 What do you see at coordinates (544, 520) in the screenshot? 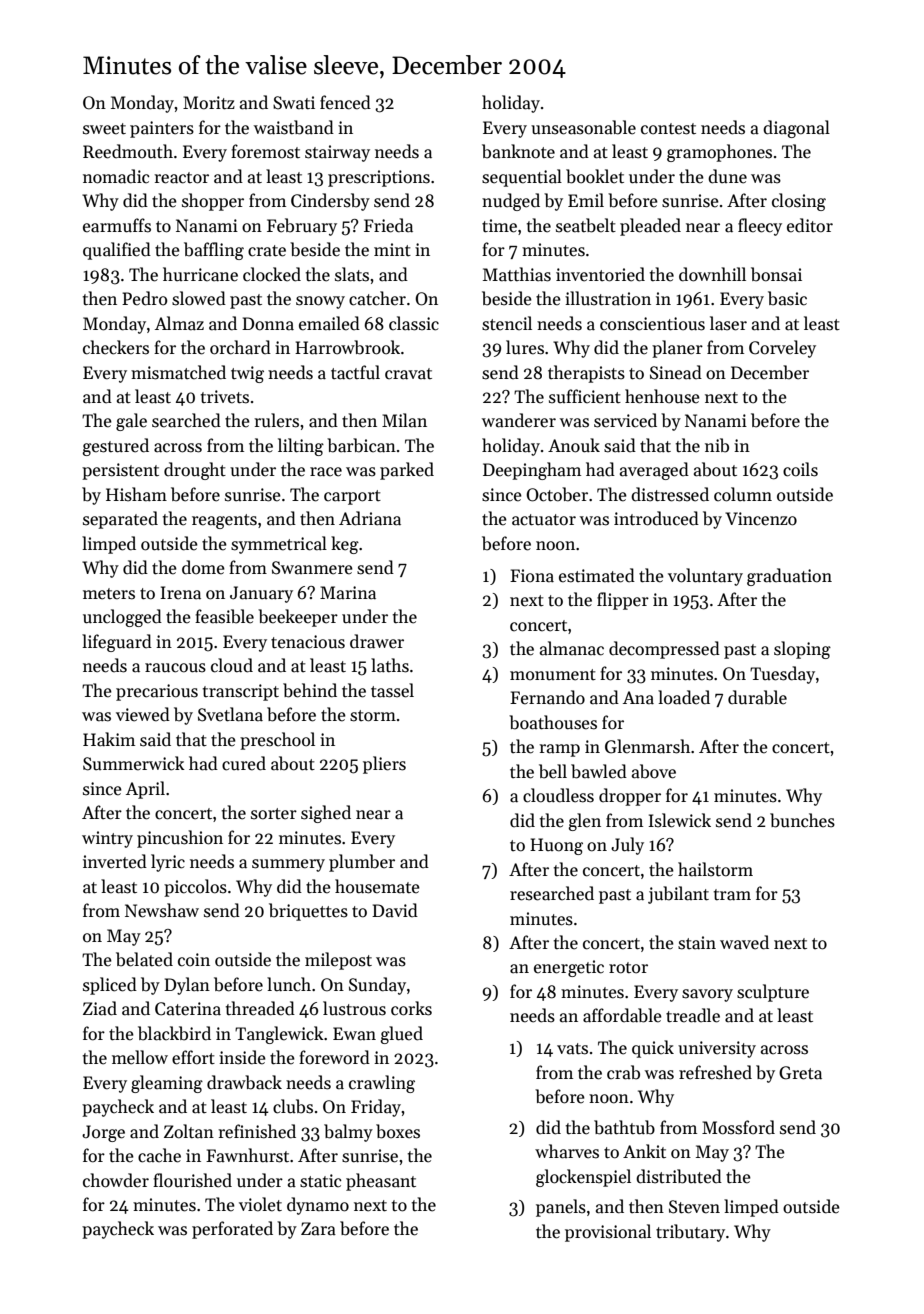
I see `actuator` at bounding box center [544, 520].
